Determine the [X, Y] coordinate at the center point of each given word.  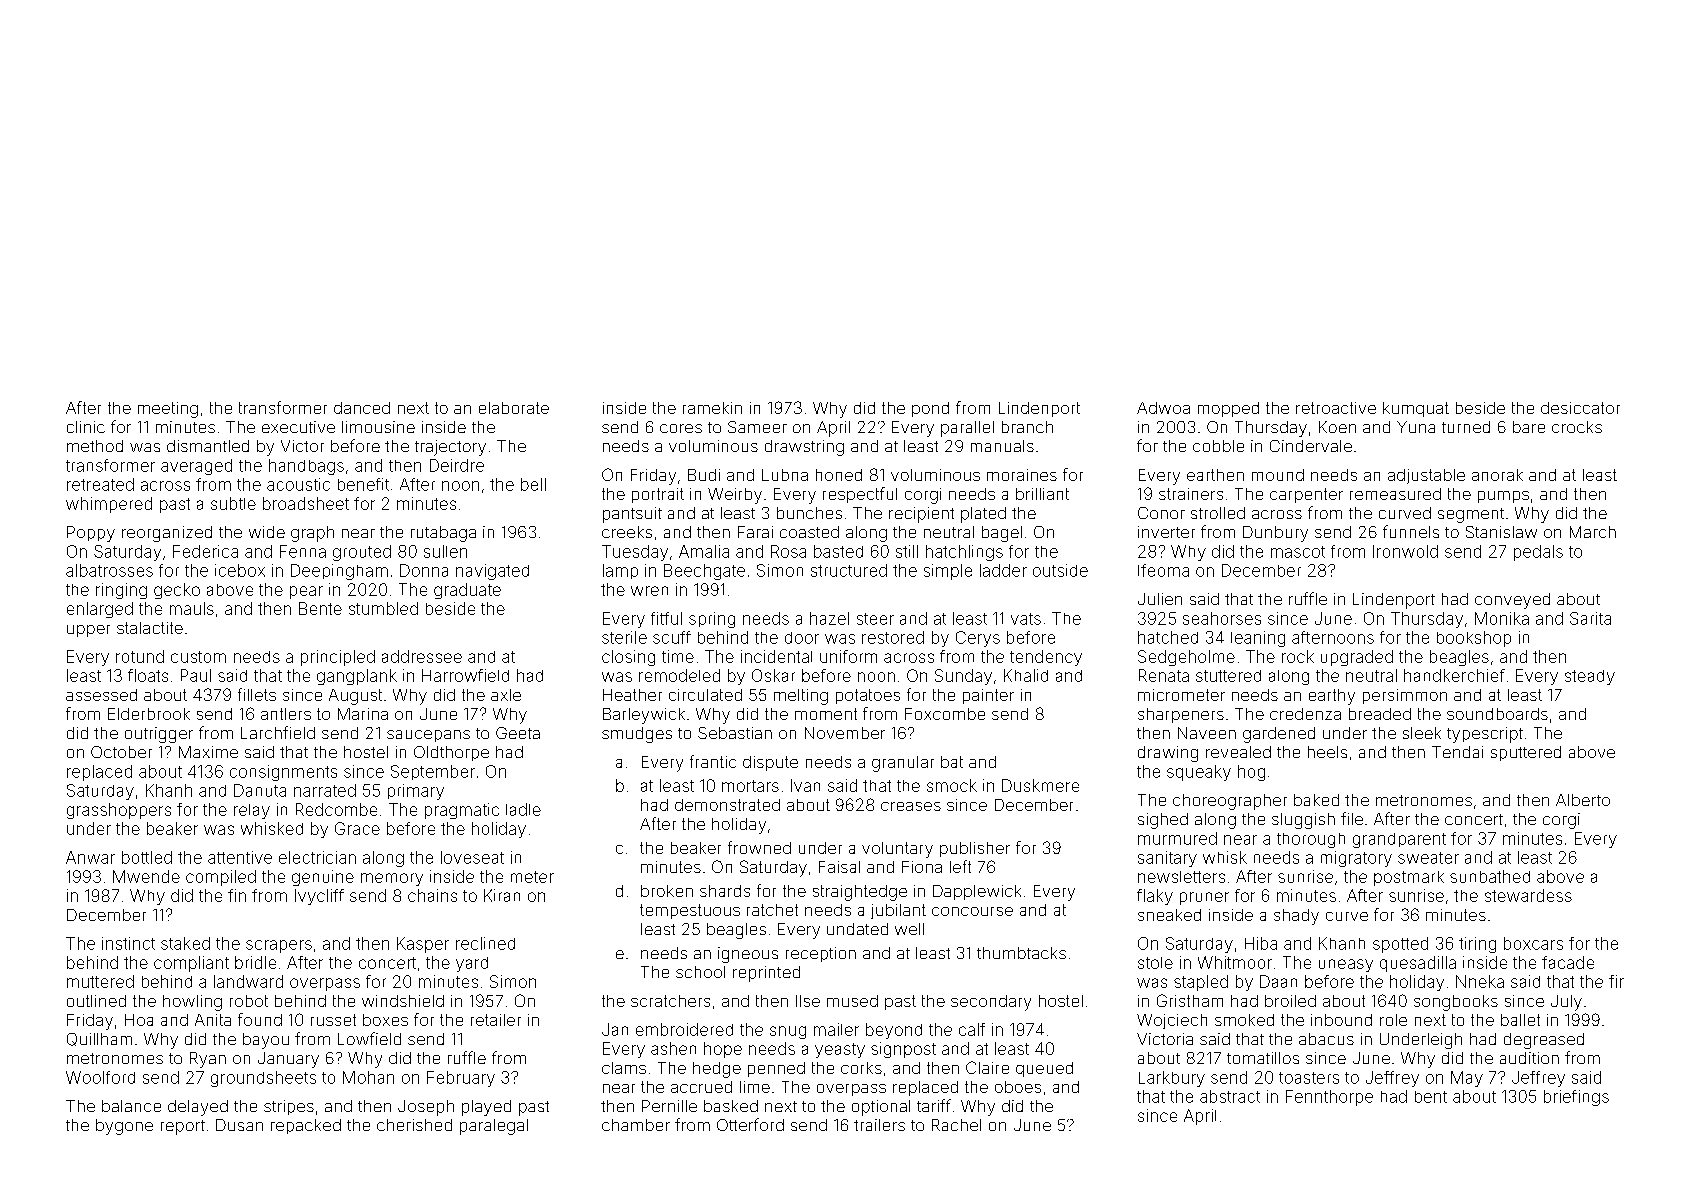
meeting [168, 410]
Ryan [208, 1060]
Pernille [669, 1106]
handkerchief [1454, 675]
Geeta [518, 733]
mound [1278, 475]
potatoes [868, 696]
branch [1027, 427]
